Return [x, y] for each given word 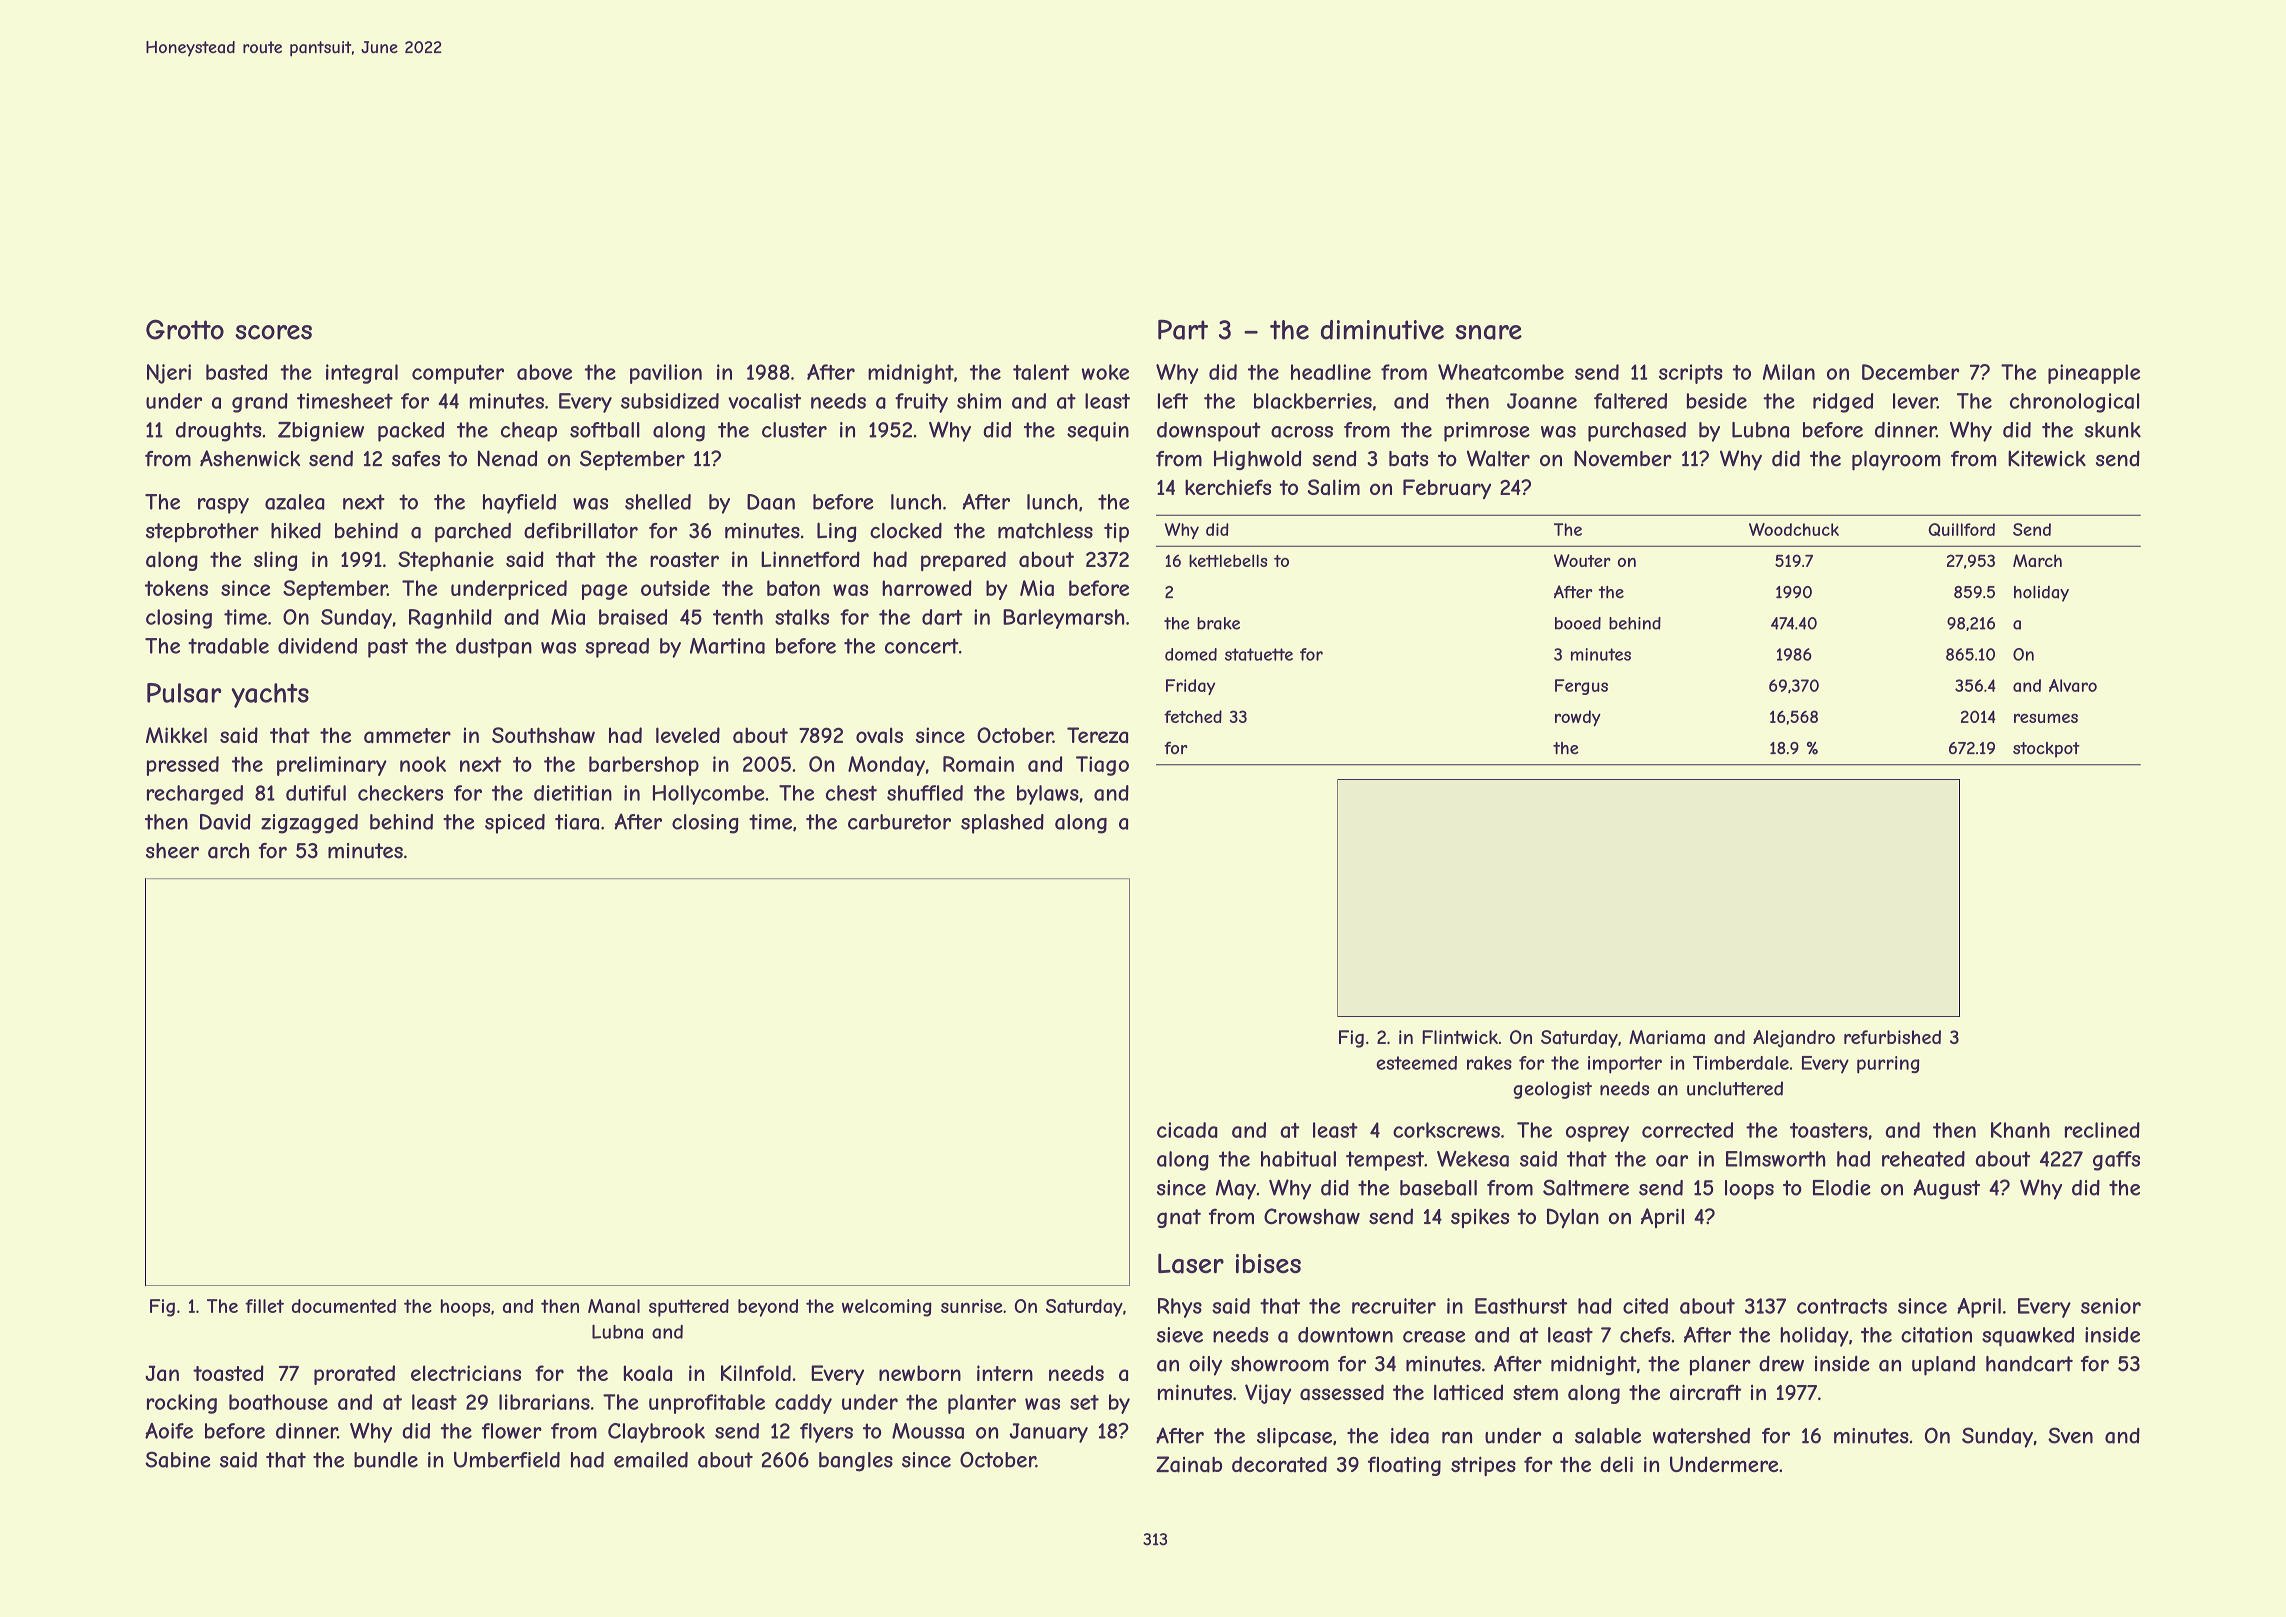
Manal [614, 1306]
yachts [270, 695]
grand [260, 403]
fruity [921, 403]
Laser [1191, 1263]
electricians [466, 1373]
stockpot [2046, 750]
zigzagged [309, 824]
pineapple [2094, 374]
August [1946, 1189]
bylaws [1048, 795]
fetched [1193, 716]
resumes [2046, 718]
